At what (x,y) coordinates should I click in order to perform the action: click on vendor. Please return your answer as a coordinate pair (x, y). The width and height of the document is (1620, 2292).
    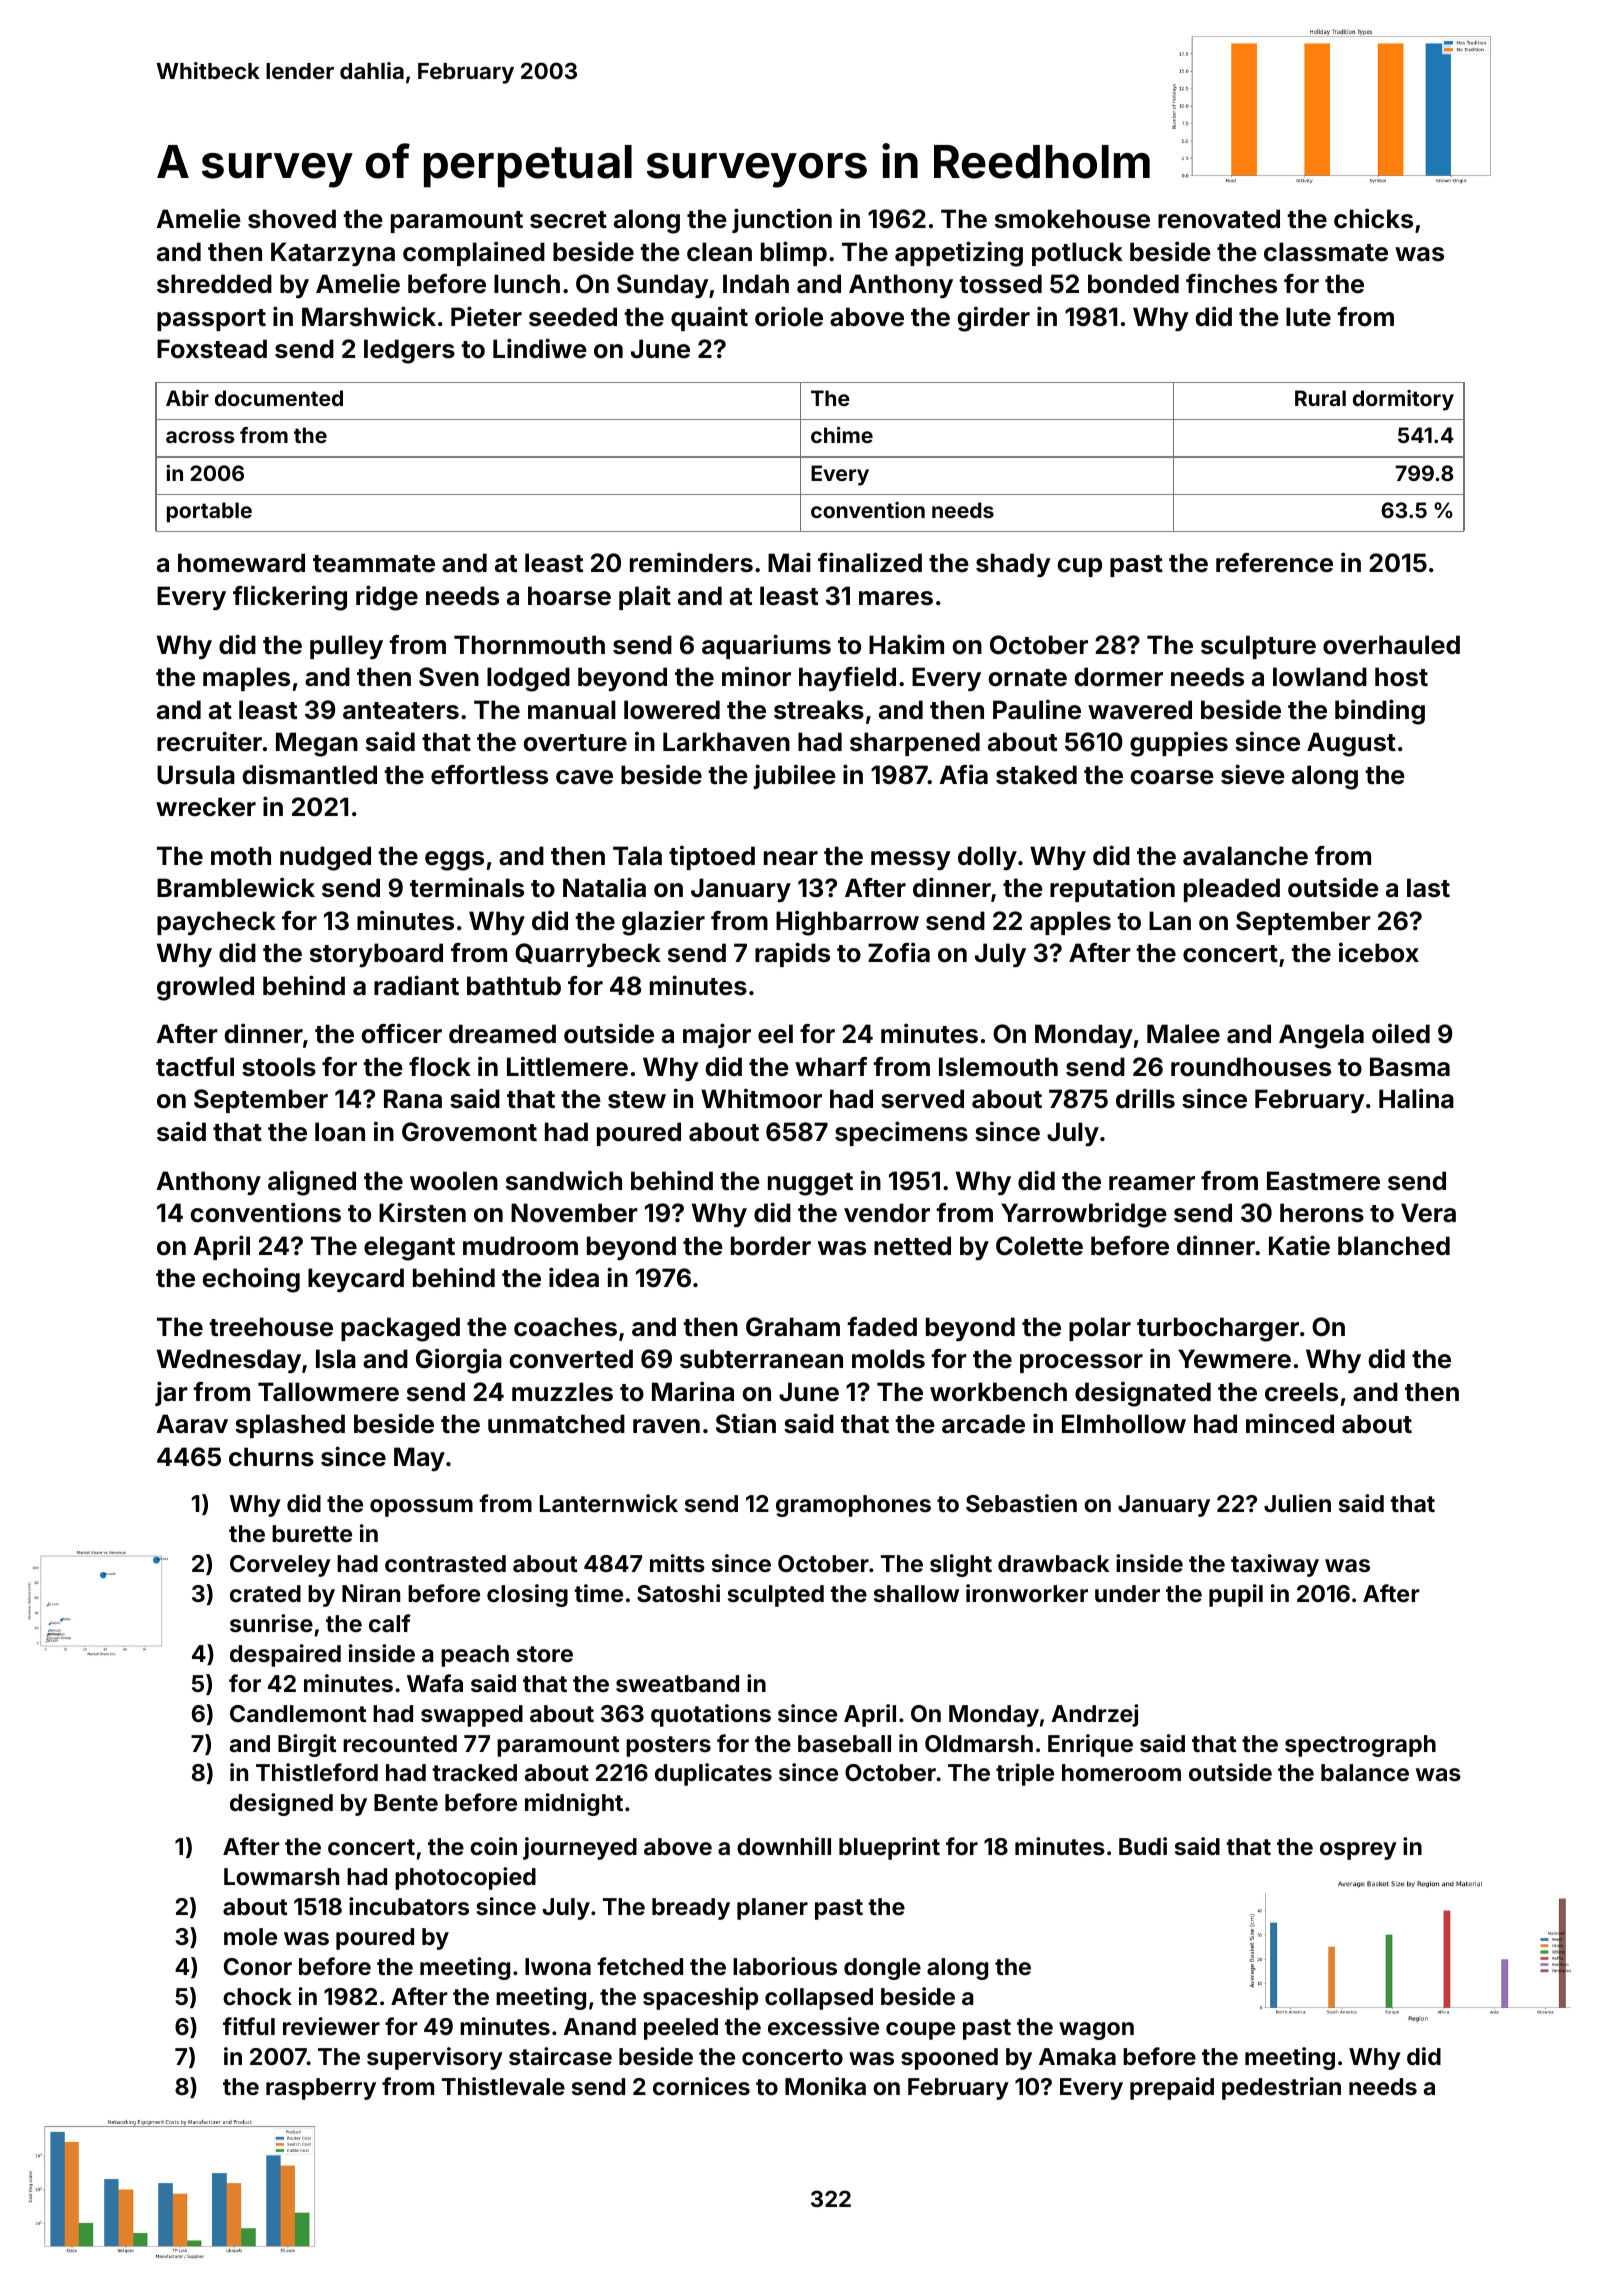
    Looking at the image, I should click on (887, 1213).
